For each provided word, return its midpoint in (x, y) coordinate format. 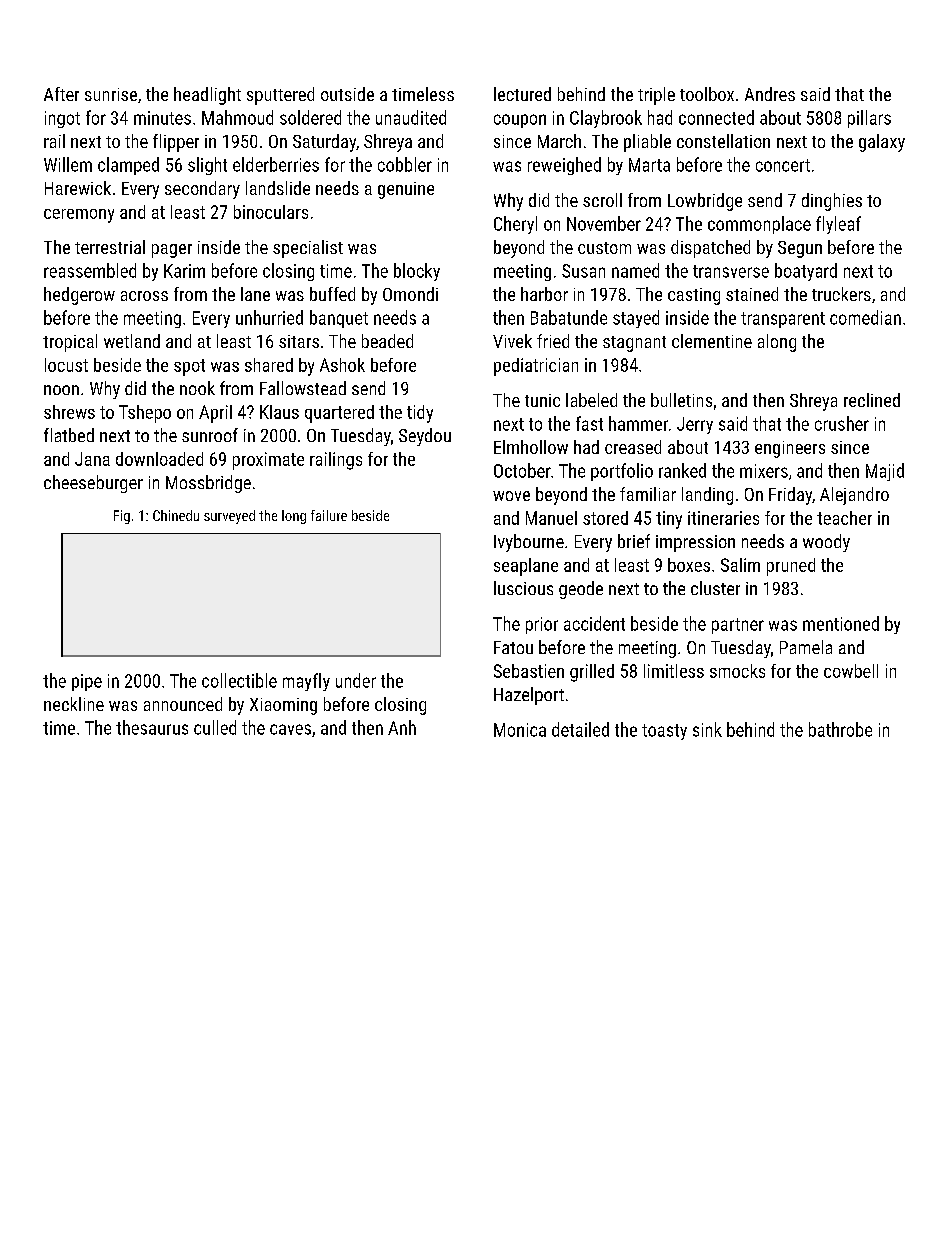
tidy (420, 414)
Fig (122, 517)
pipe (87, 682)
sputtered (280, 96)
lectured (522, 94)
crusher (842, 423)
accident (594, 623)
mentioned (841, 623)
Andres (770, 94)
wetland (132, 341)
